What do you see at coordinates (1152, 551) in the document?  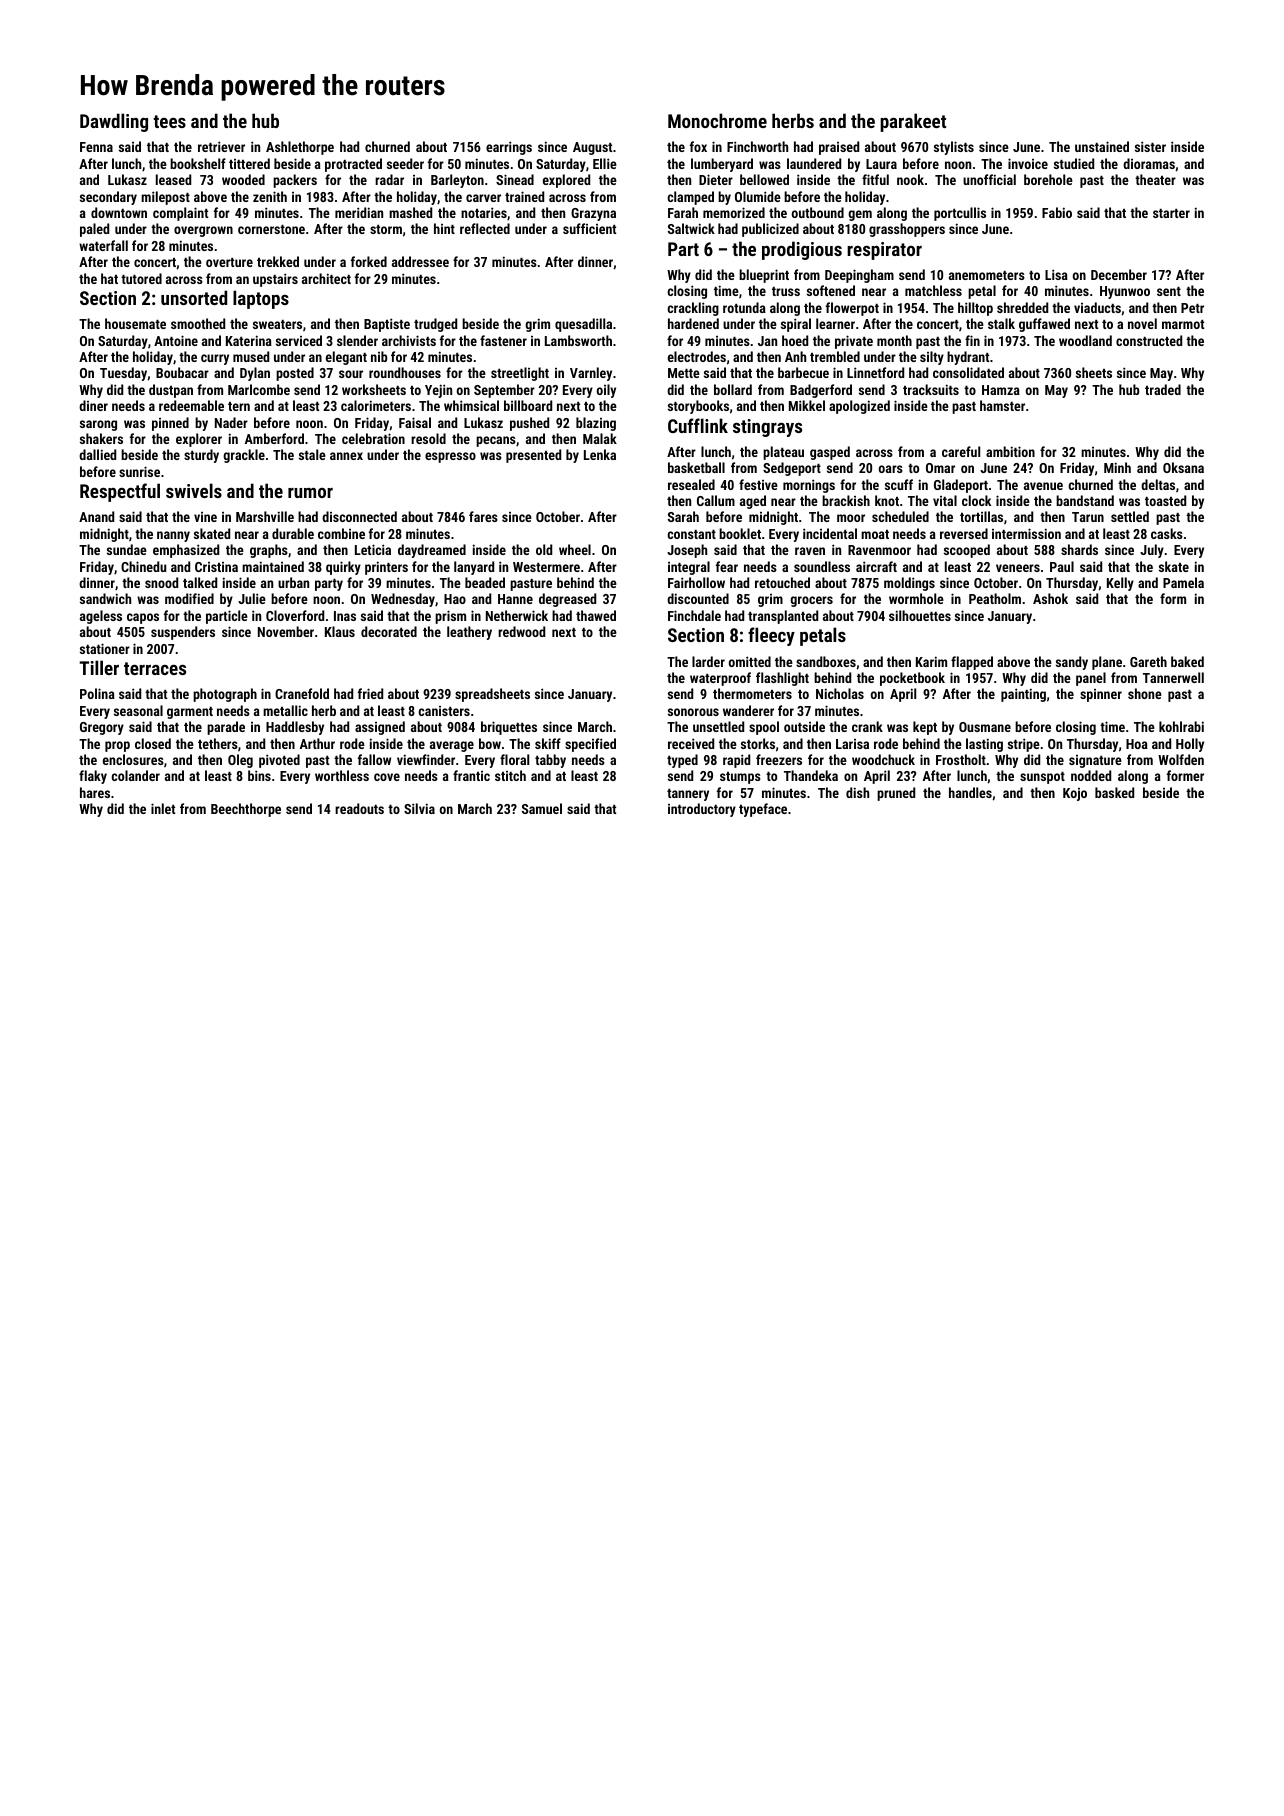 I see `July` at bounding box center [1152, 551].
